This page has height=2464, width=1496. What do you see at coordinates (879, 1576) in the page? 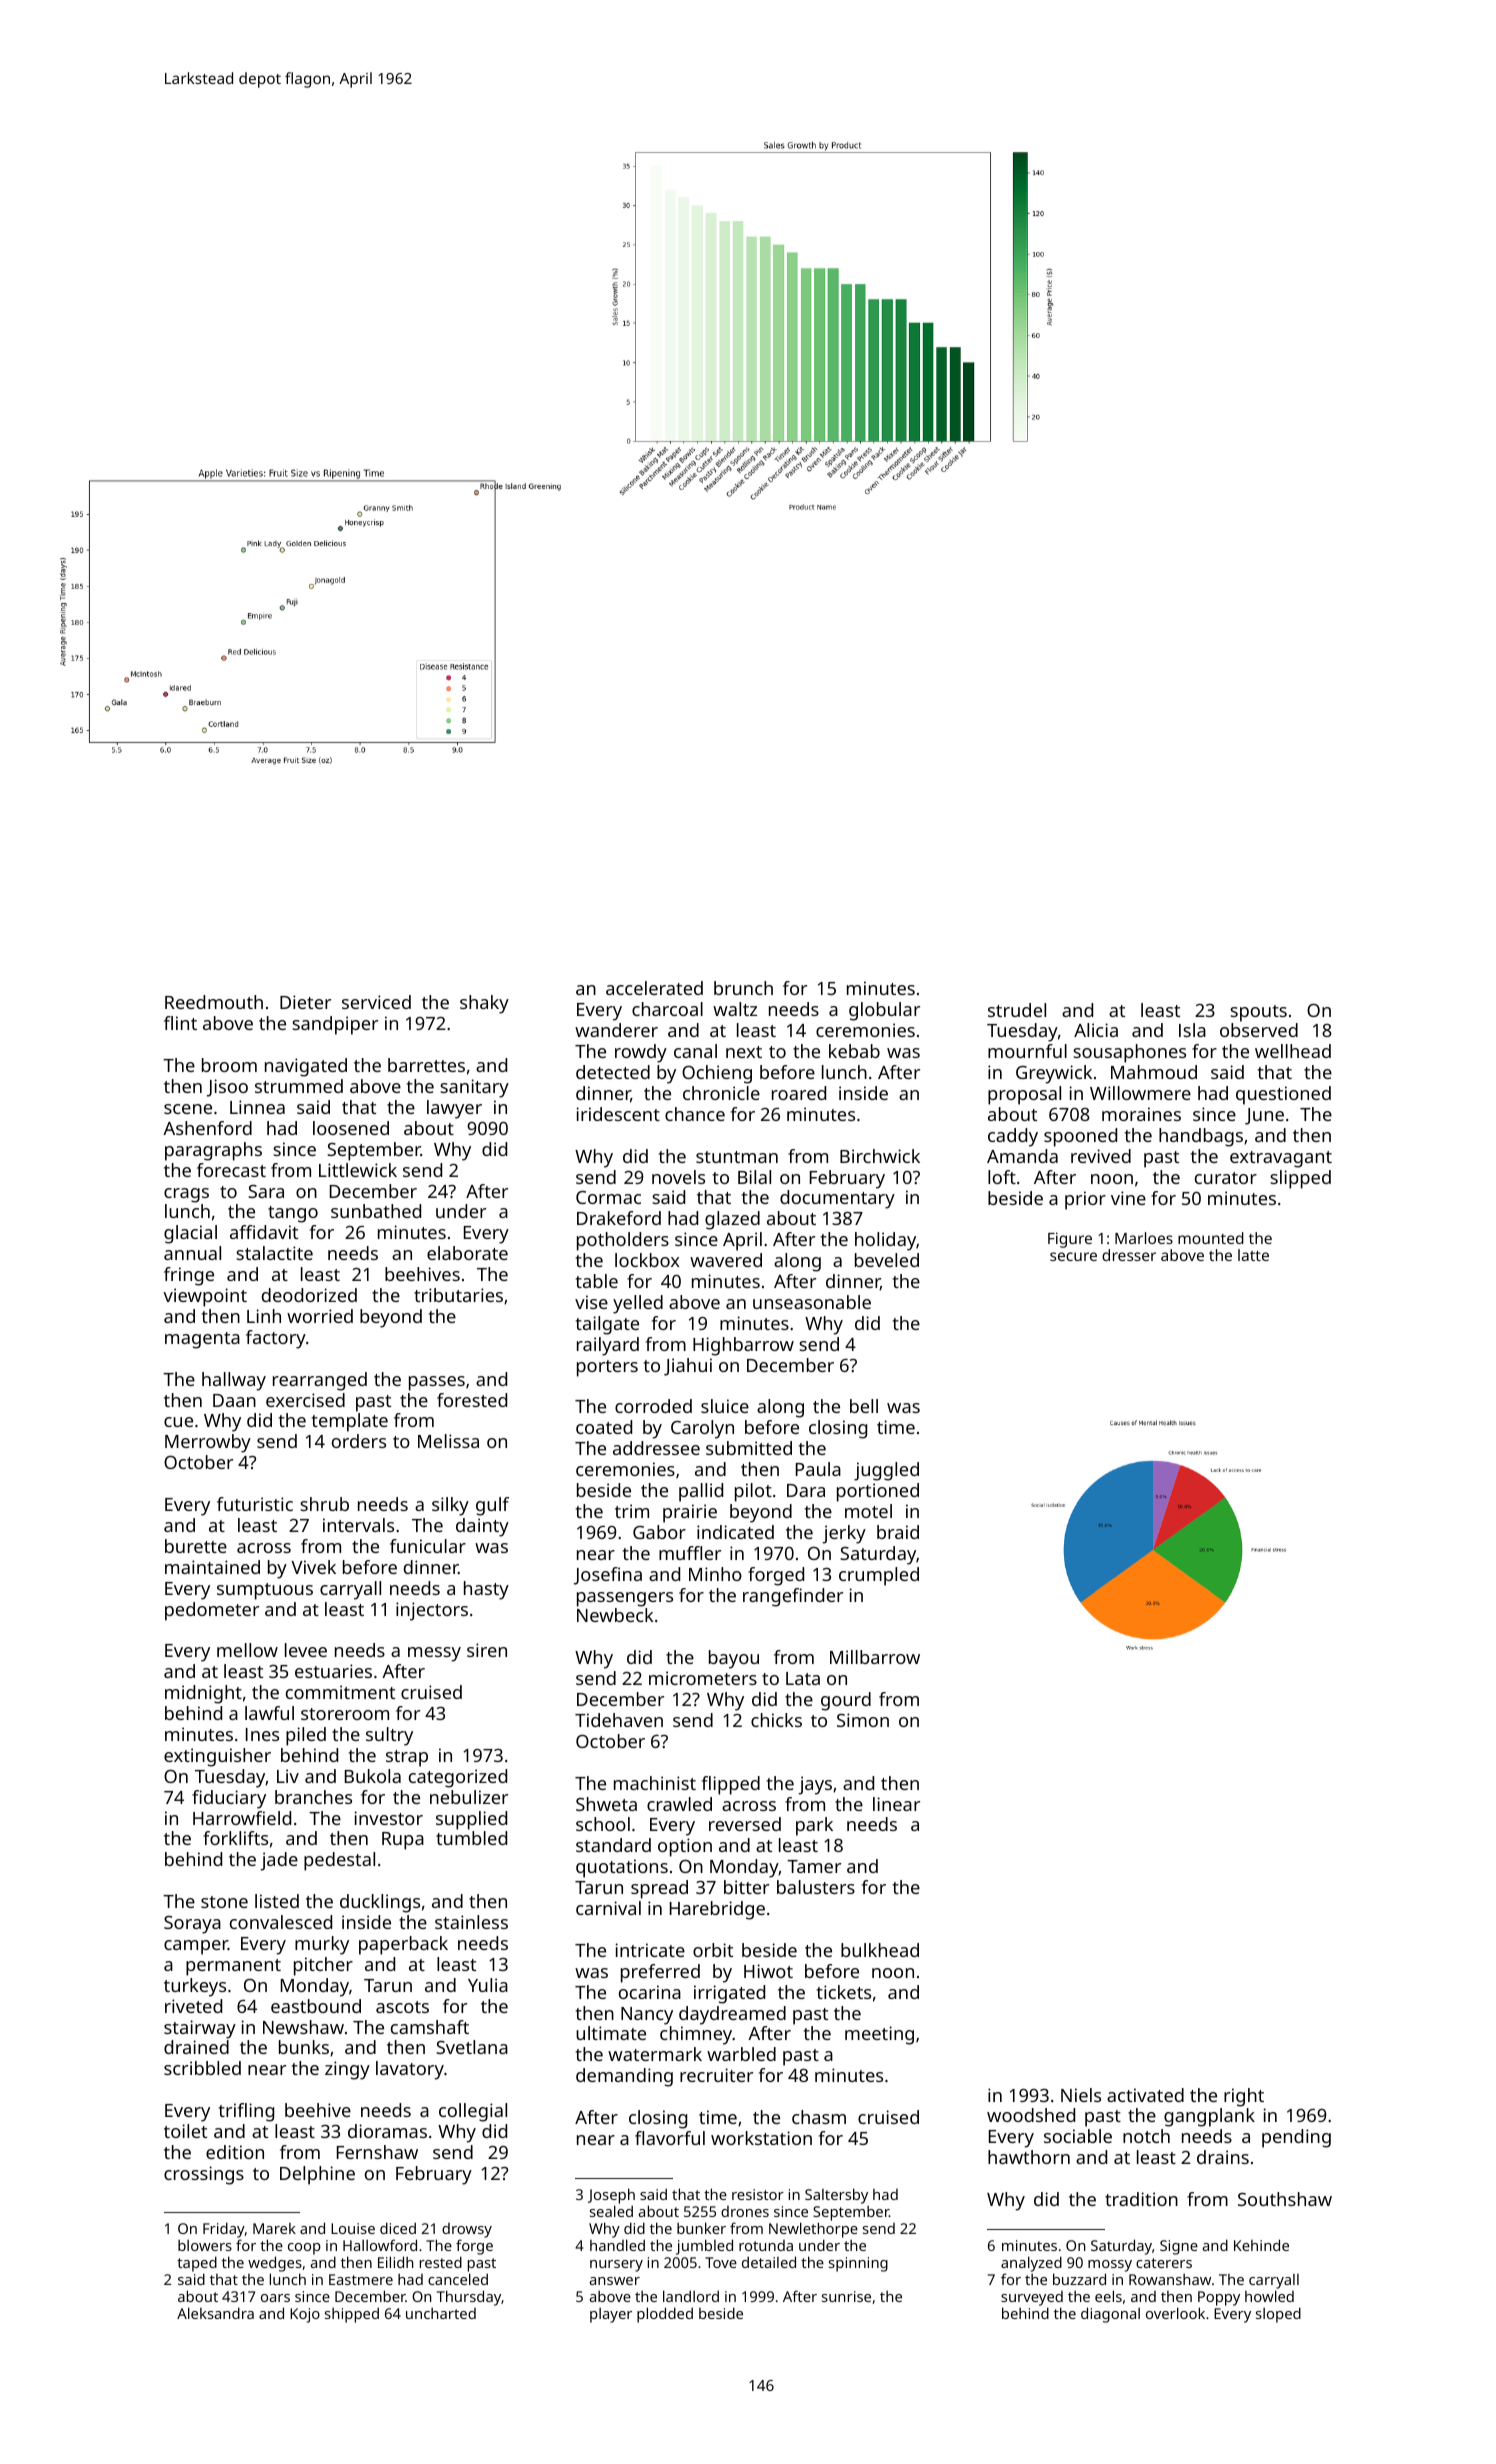
I see `crumpled` at bounding box center [879, 1576].
